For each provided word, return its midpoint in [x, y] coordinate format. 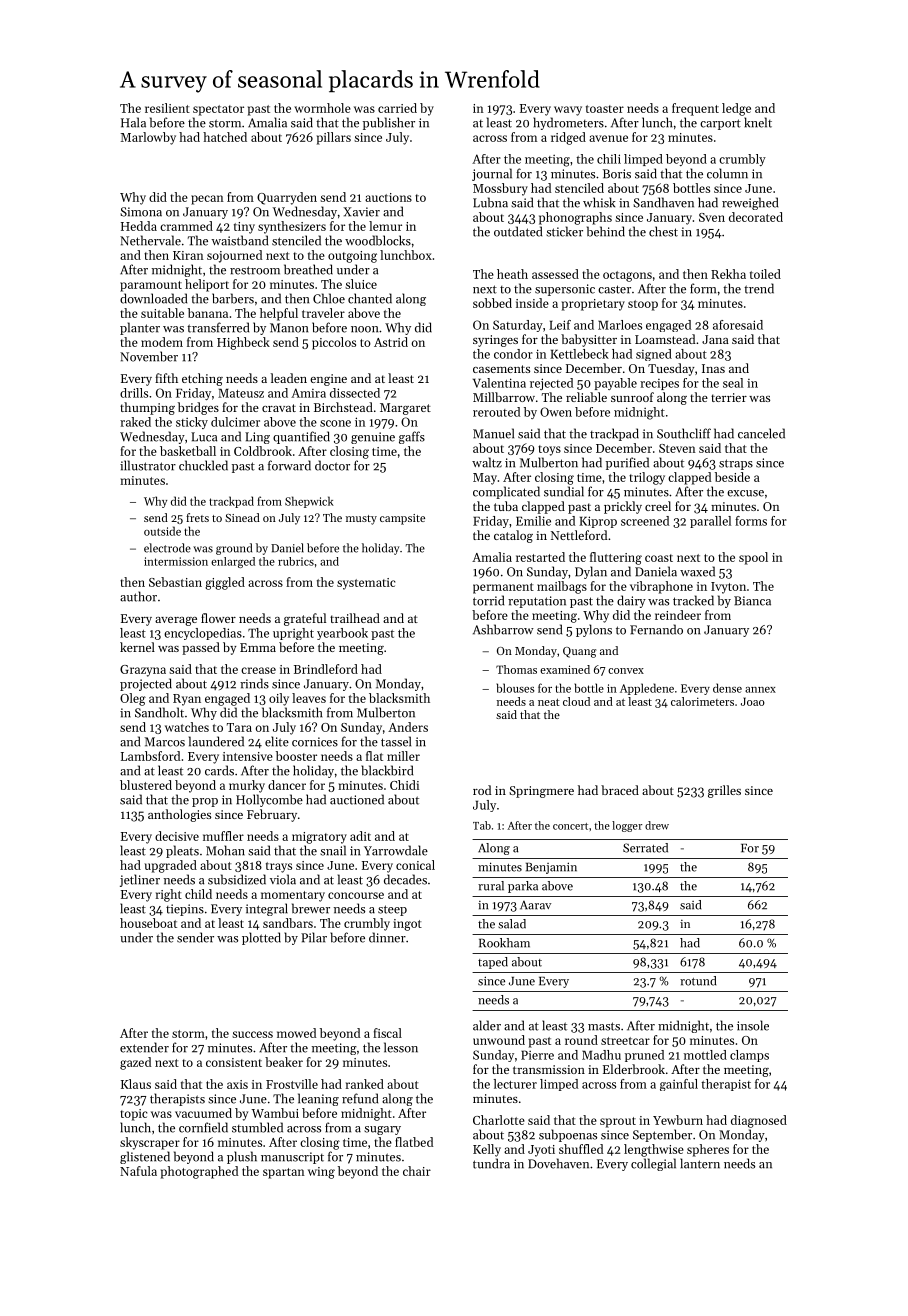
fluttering [616, 558]
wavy [568, 111]
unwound [499, 1040]
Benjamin [551, 868]
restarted [540, 557]
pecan [207, 200]
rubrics [296, 561]
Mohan [225, 850]
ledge [736, 109]
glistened [145, 1157]
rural [491, 886]
